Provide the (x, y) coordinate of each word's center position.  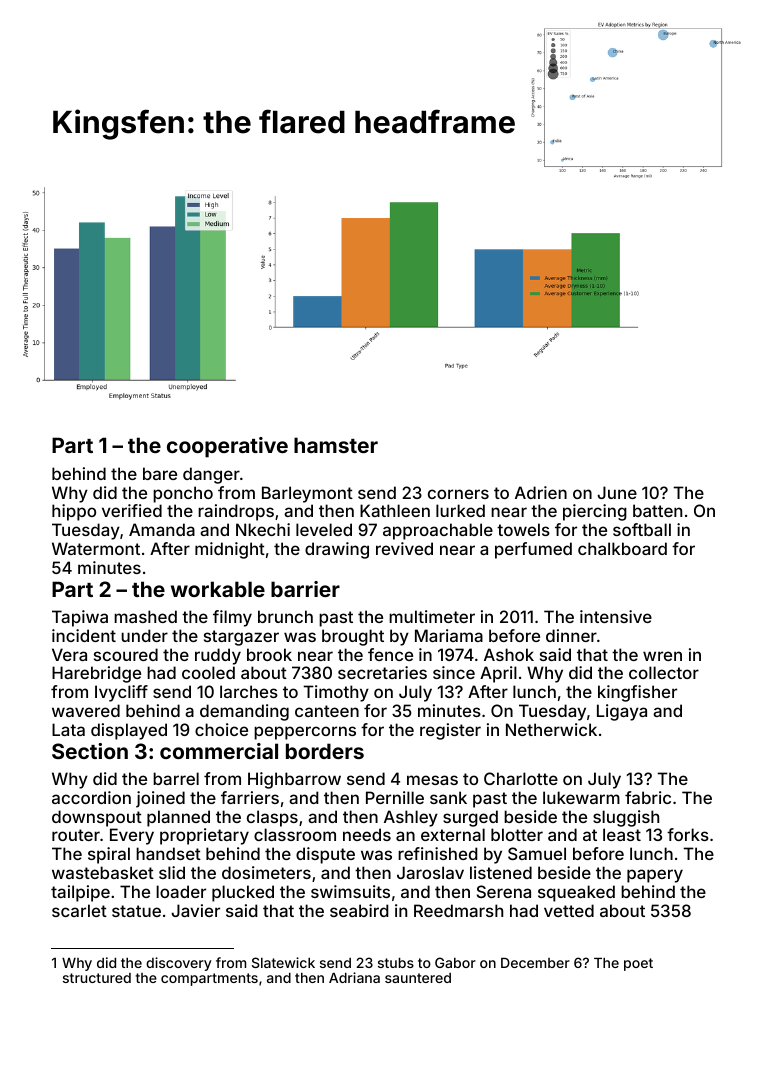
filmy (232, 618)
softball (642, 529)
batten (657, 510)
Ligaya (622, 712)
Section (90, 751)
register (450, 731)
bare (160, 473)
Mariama (449, 635)
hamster (336, 445)
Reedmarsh (458, 910)
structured (97, 978)
